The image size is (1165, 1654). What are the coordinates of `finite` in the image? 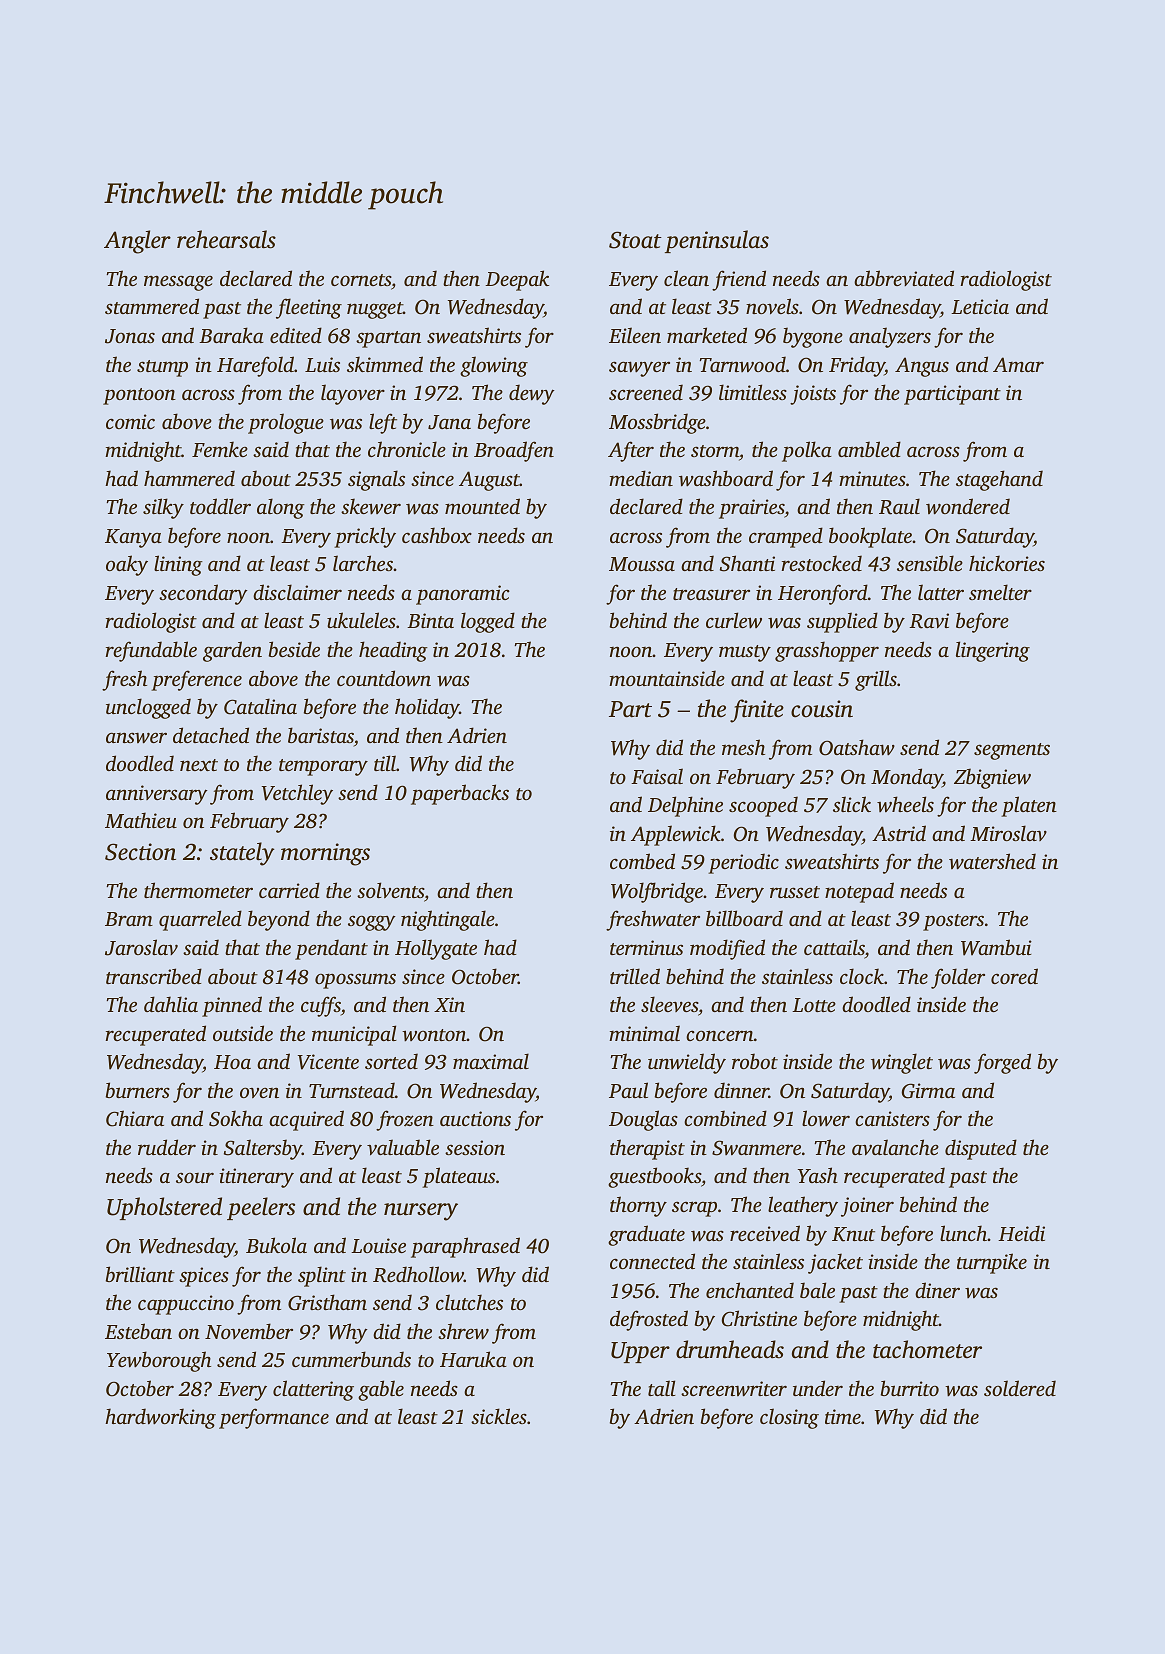 It's located at (757, 711).
